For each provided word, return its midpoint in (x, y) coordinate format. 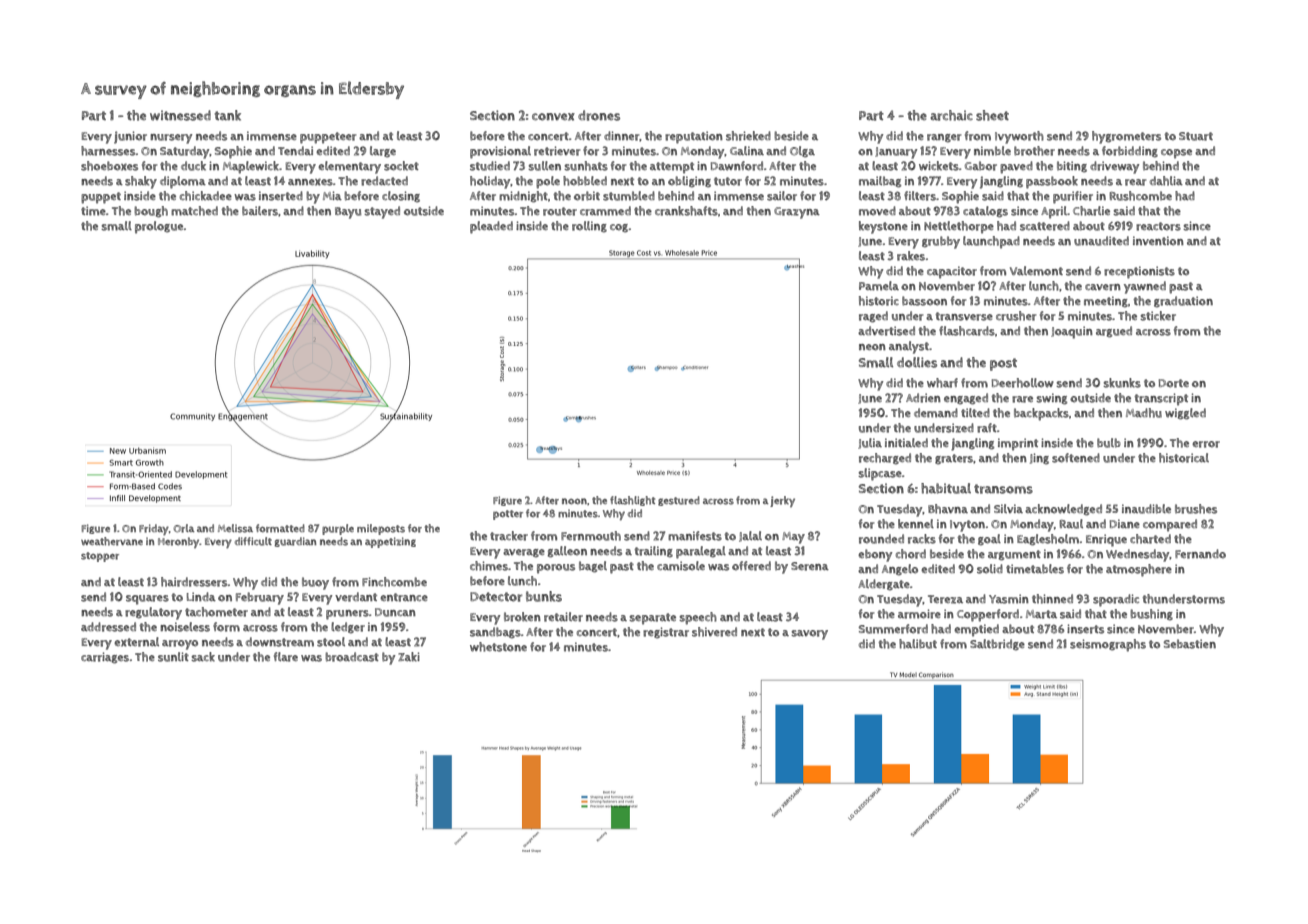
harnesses (108, 151)
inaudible (1146, 509)
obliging (689, 182)
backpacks (1041, 414)
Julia (870, 443)
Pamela (879, 286)
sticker (1158, 316)
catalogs (985, 212)
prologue (159, 227)
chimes (489, 566)
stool (331, 642)
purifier (1073, 197)
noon (574, 501)
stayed (382, 212)
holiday (490, 182)
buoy (315, 583)
